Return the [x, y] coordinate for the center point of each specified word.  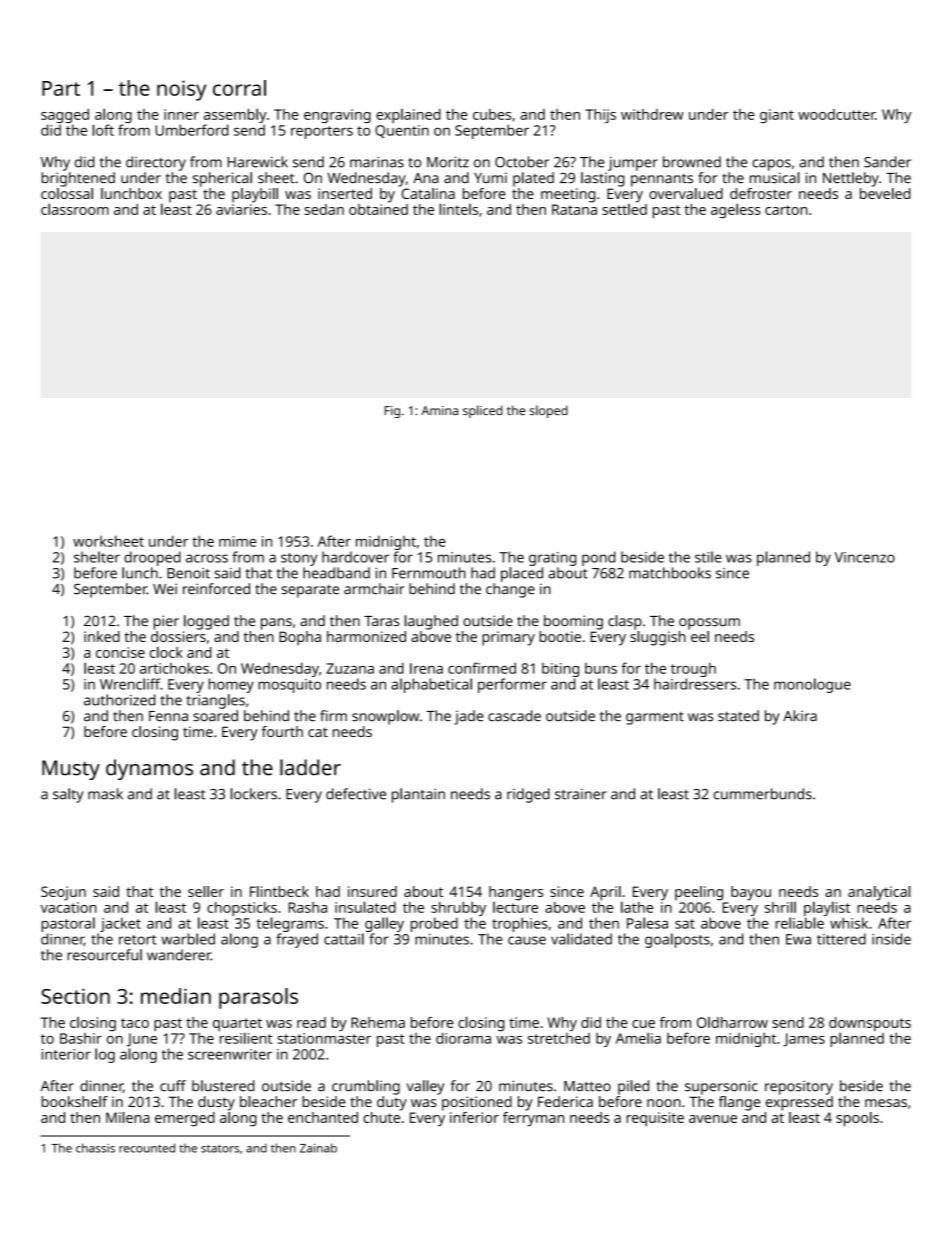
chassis [95, 1148]
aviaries [241, 209]
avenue [713, 1119]
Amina [439, 410]
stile [708, 557]
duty [392, 1103]
